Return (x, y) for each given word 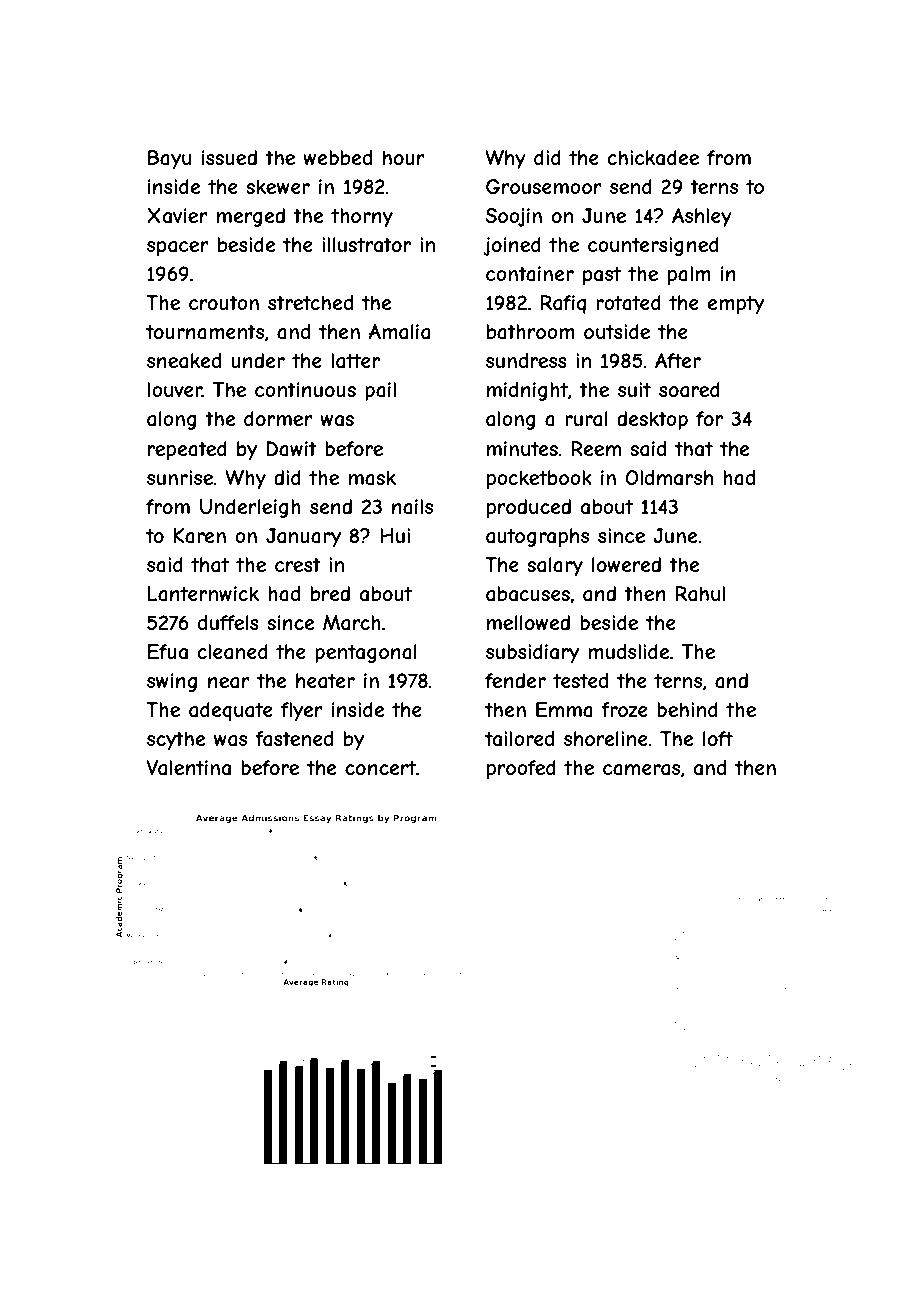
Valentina (188, 768)
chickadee (653, 158)
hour (404, 157)
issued (229, 157)
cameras (641, 770)
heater (325, 680)
